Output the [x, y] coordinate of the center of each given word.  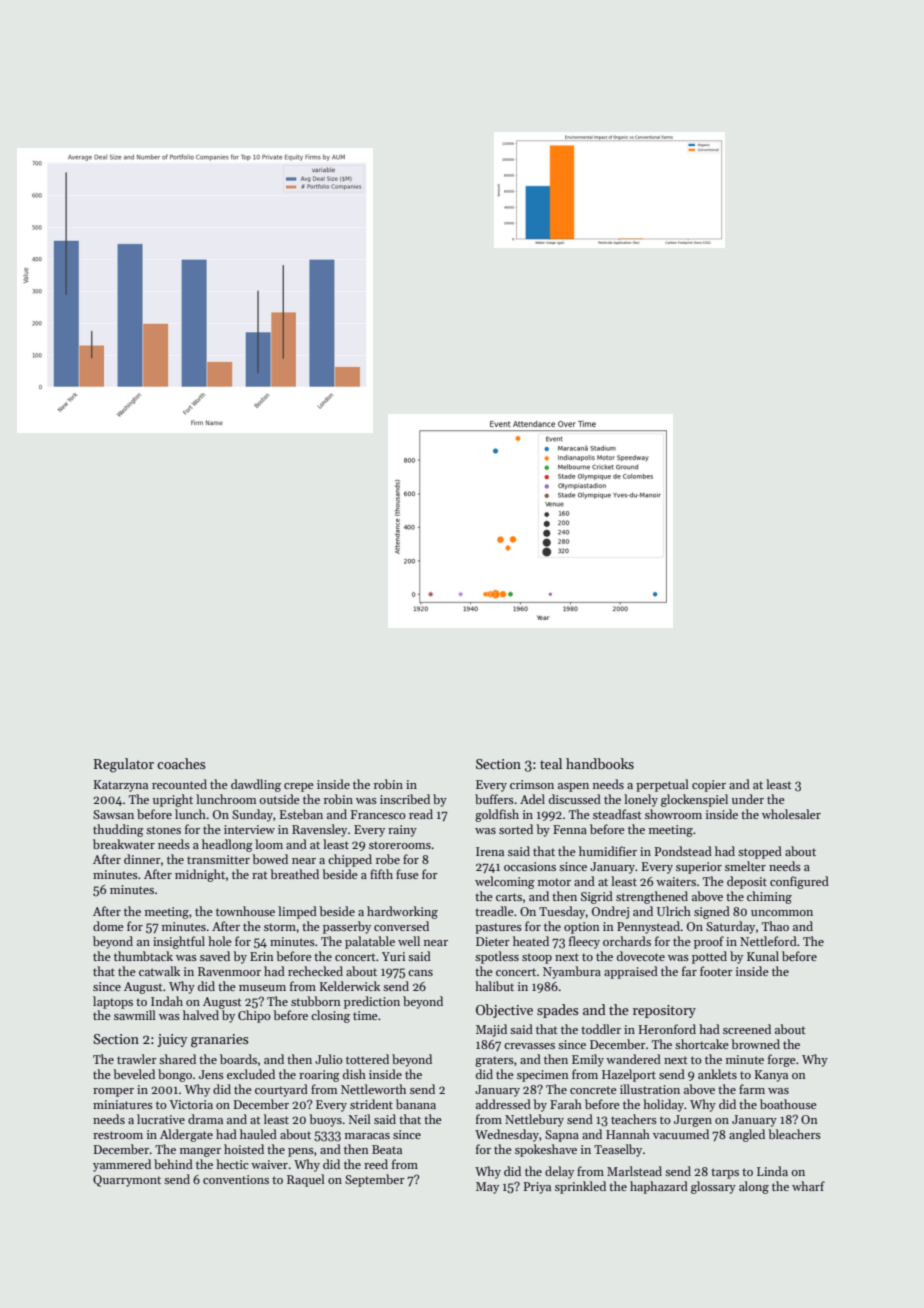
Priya [537, 1188]
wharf [808, 1186]
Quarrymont [127, 1181]
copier [709, 786]
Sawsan [113, 814]
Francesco [378, 814]
